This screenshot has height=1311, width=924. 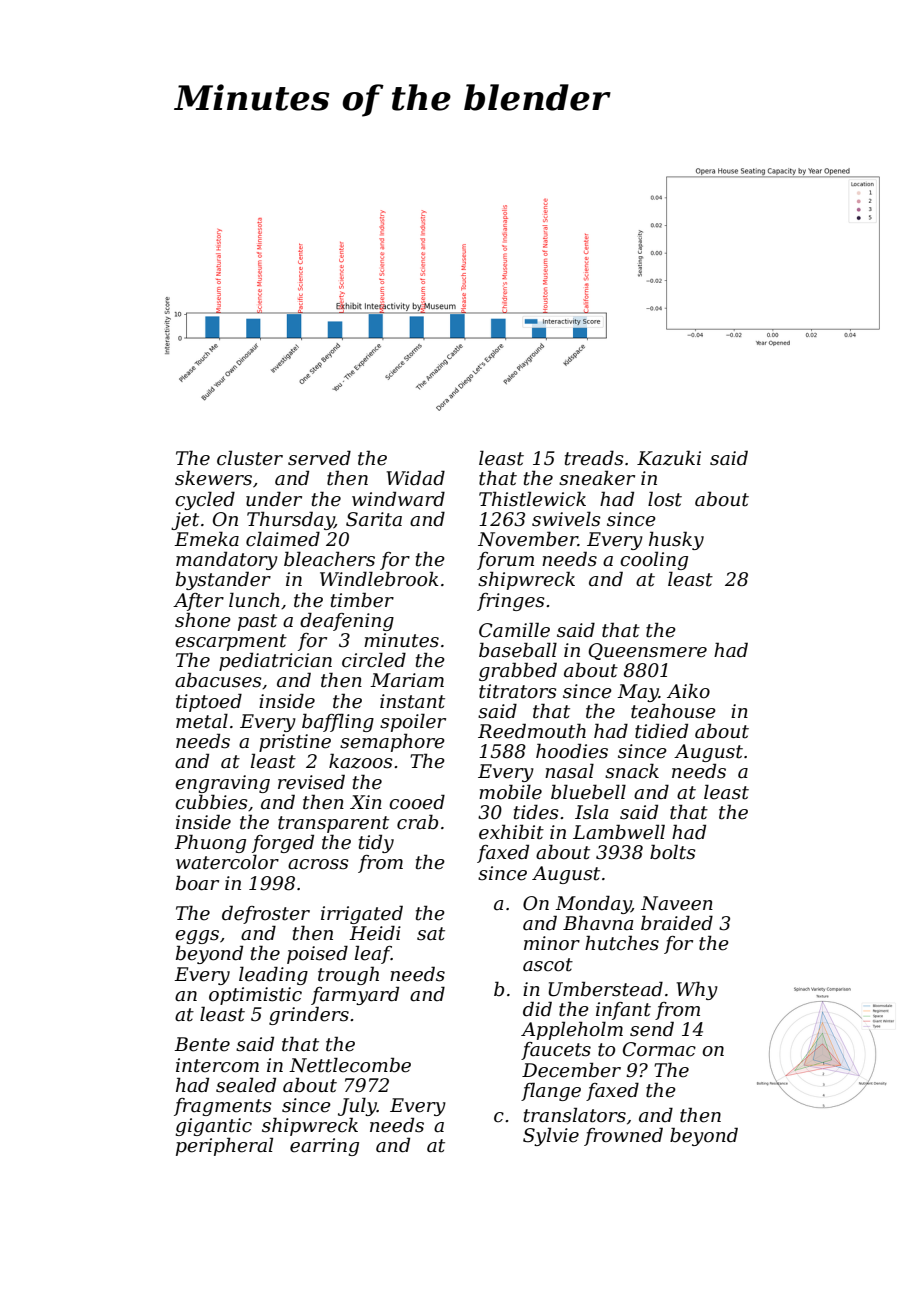 I want to click on peripheral, so click(x=224, y=1146).
